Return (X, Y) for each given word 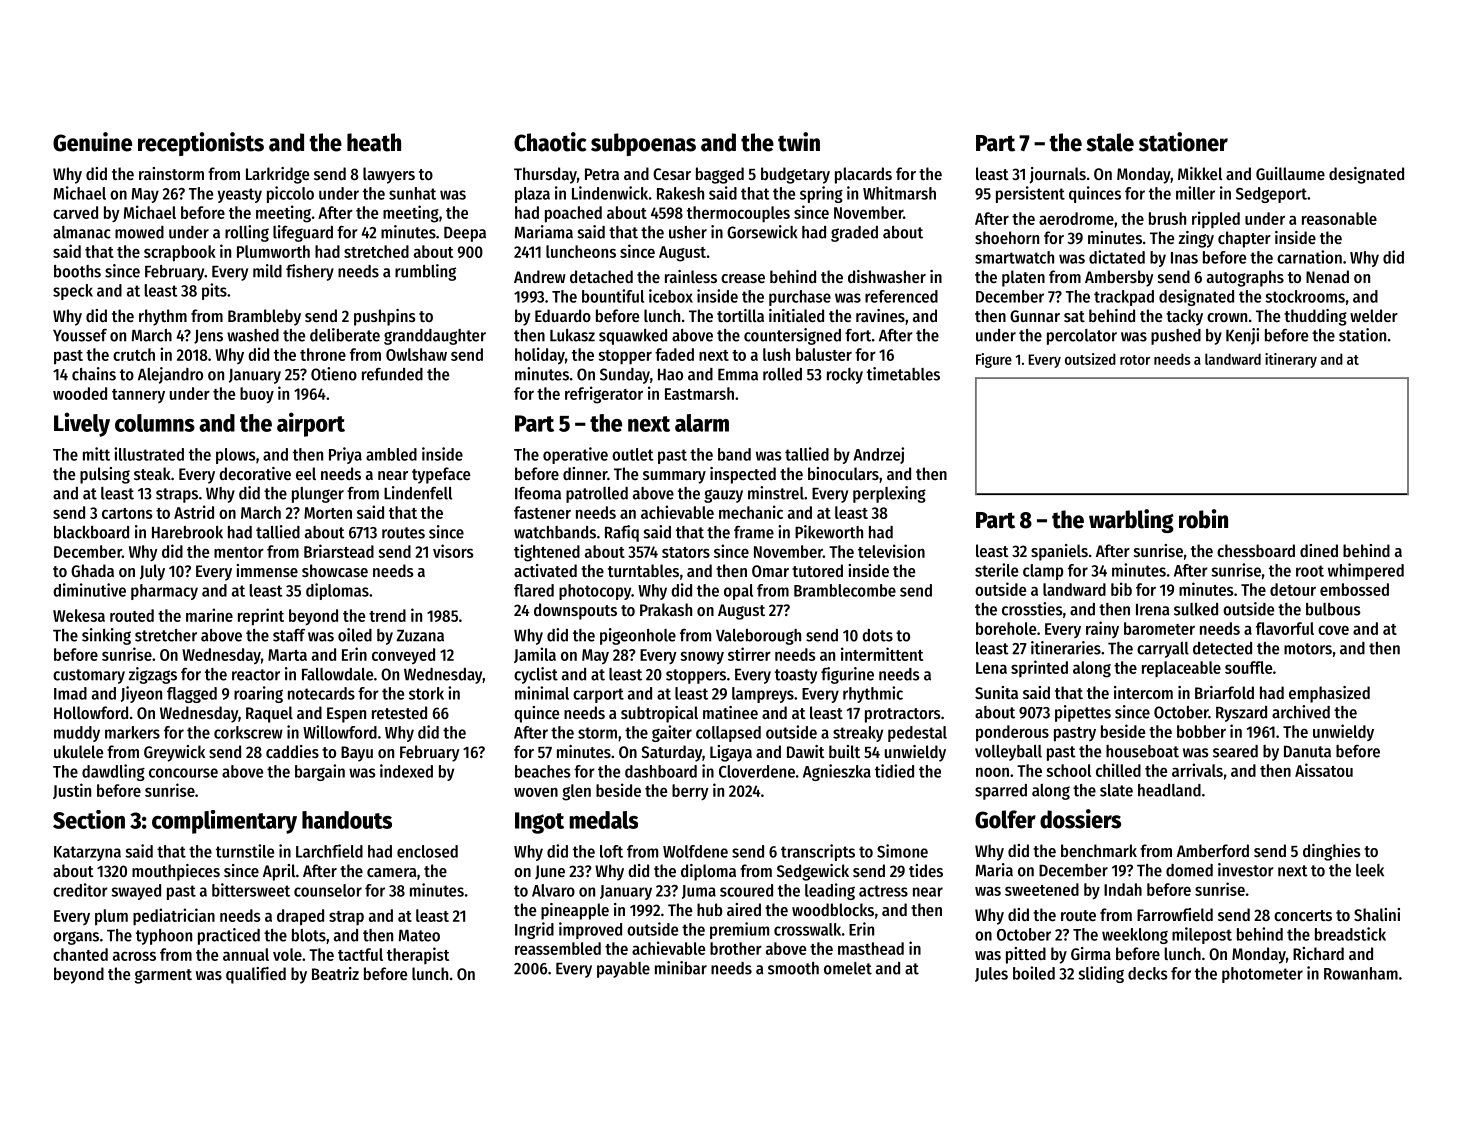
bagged (720, 175)
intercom (1143, 692)
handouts (347, 820)
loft (611, 851)
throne (323, 354)
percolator (1082, 337)
